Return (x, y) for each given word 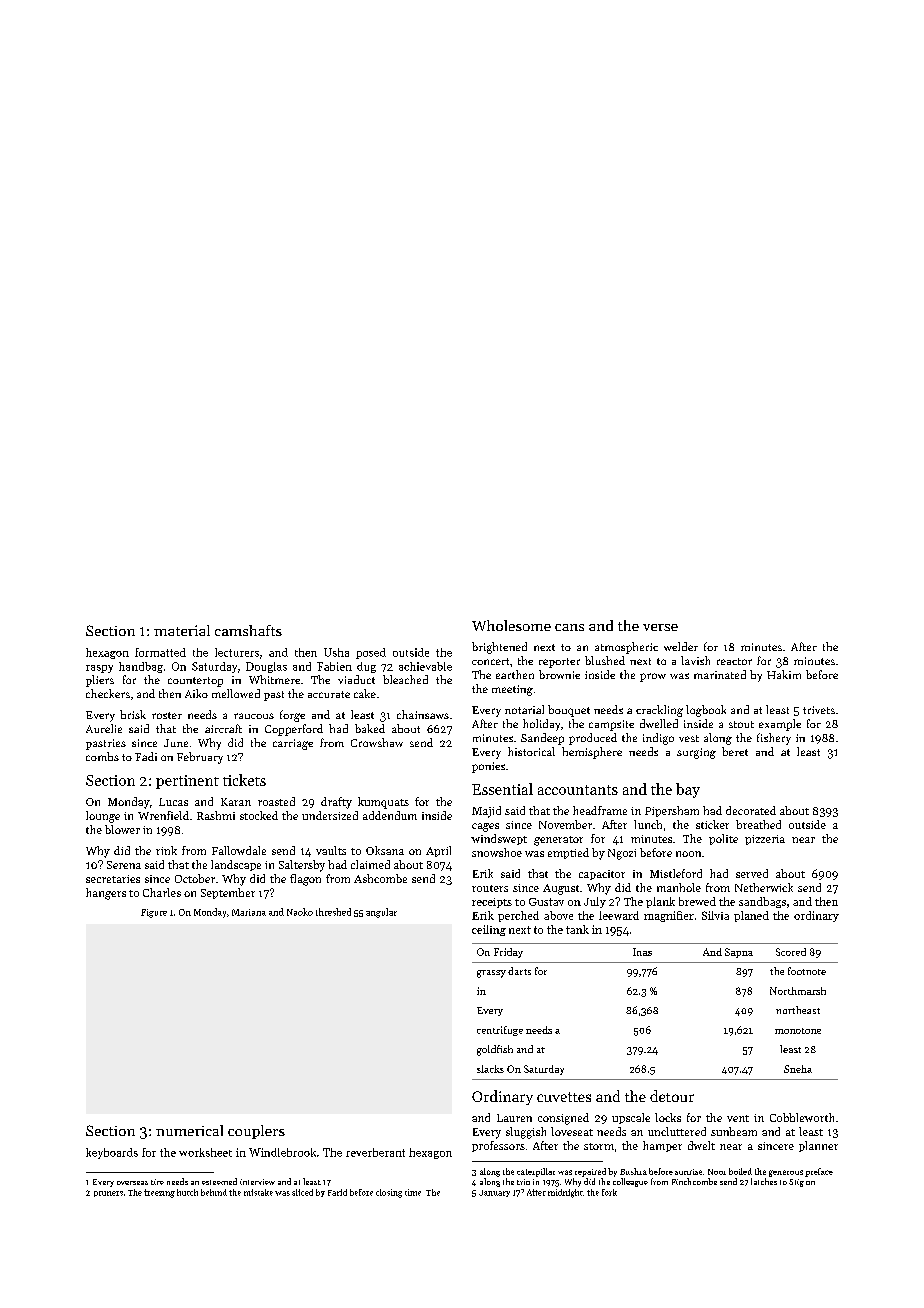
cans (569, 627)
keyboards (112, 1153)
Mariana (249, 912)
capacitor (602, 875)
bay (688, 790)
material (182, 630)
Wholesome (511, 625)
